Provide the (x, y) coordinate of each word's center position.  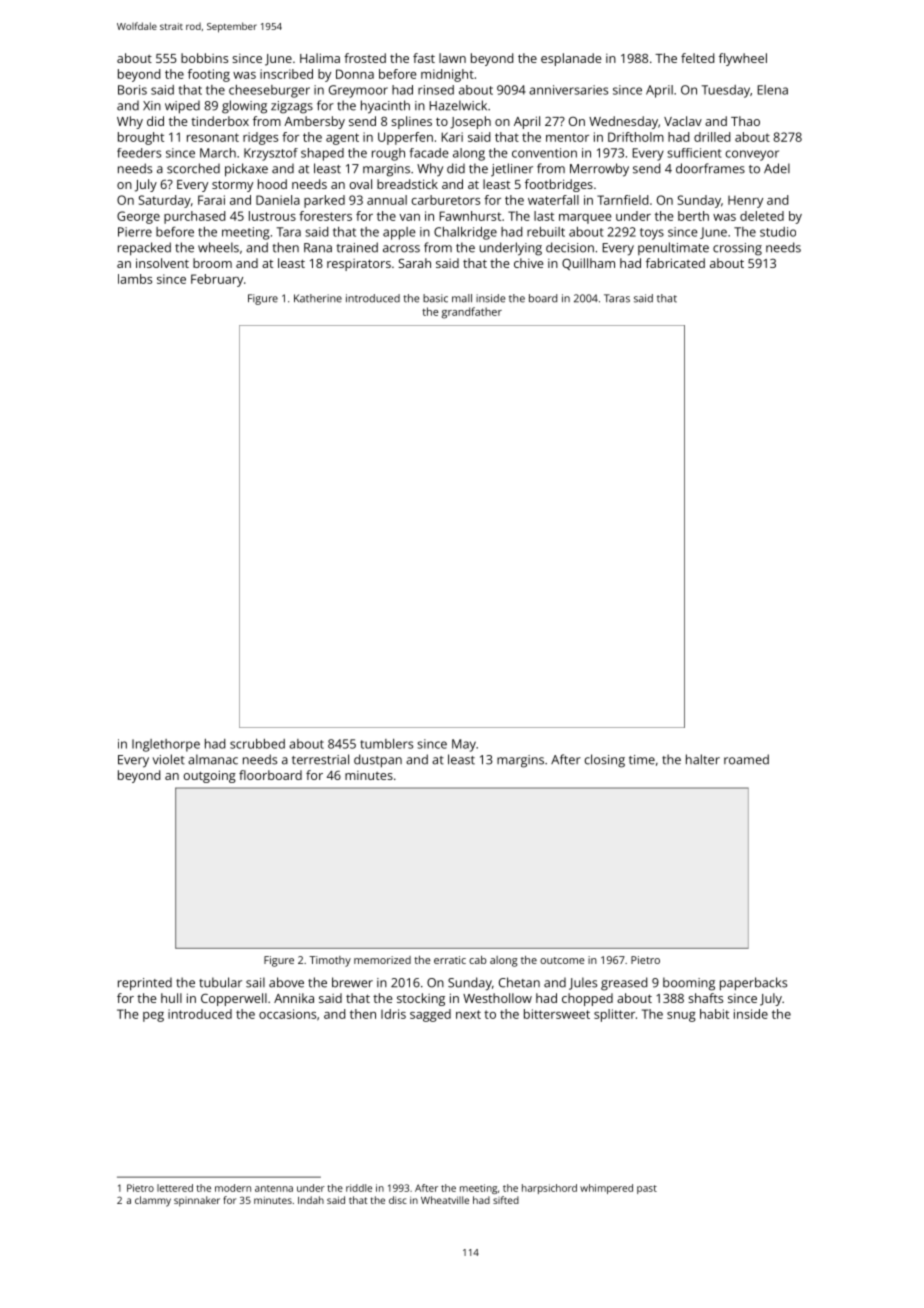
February (217, 280)
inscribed (286, 74)
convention (544, 153)
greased (624, 984)
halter (703, 759)
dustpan (378, 761)
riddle (359, 1188)
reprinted (145, 984)
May (464, 745)
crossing (737, 249)
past (647, 1189)
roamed (746, 759)
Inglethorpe (166, 745)
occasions (287, 1014)
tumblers (386, 744)
